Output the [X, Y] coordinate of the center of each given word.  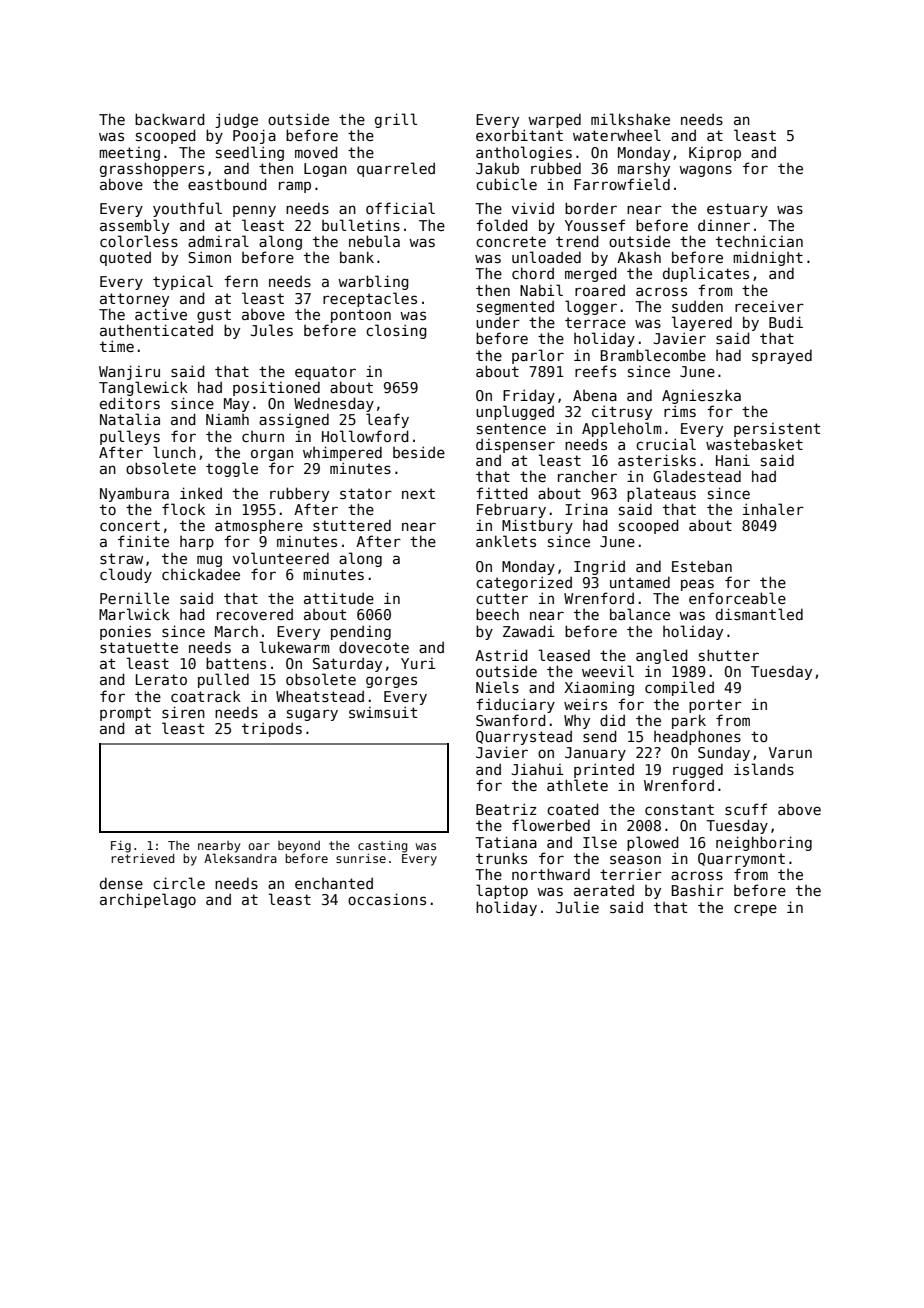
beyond [299, 847]
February [511, 510]
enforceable [737, 598]
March [236, 631]
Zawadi [529, 631]
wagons [705, 171]
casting [382, 847]
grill [396, 120]
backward [170, 119]
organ [272, 455]
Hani [733, 460]
